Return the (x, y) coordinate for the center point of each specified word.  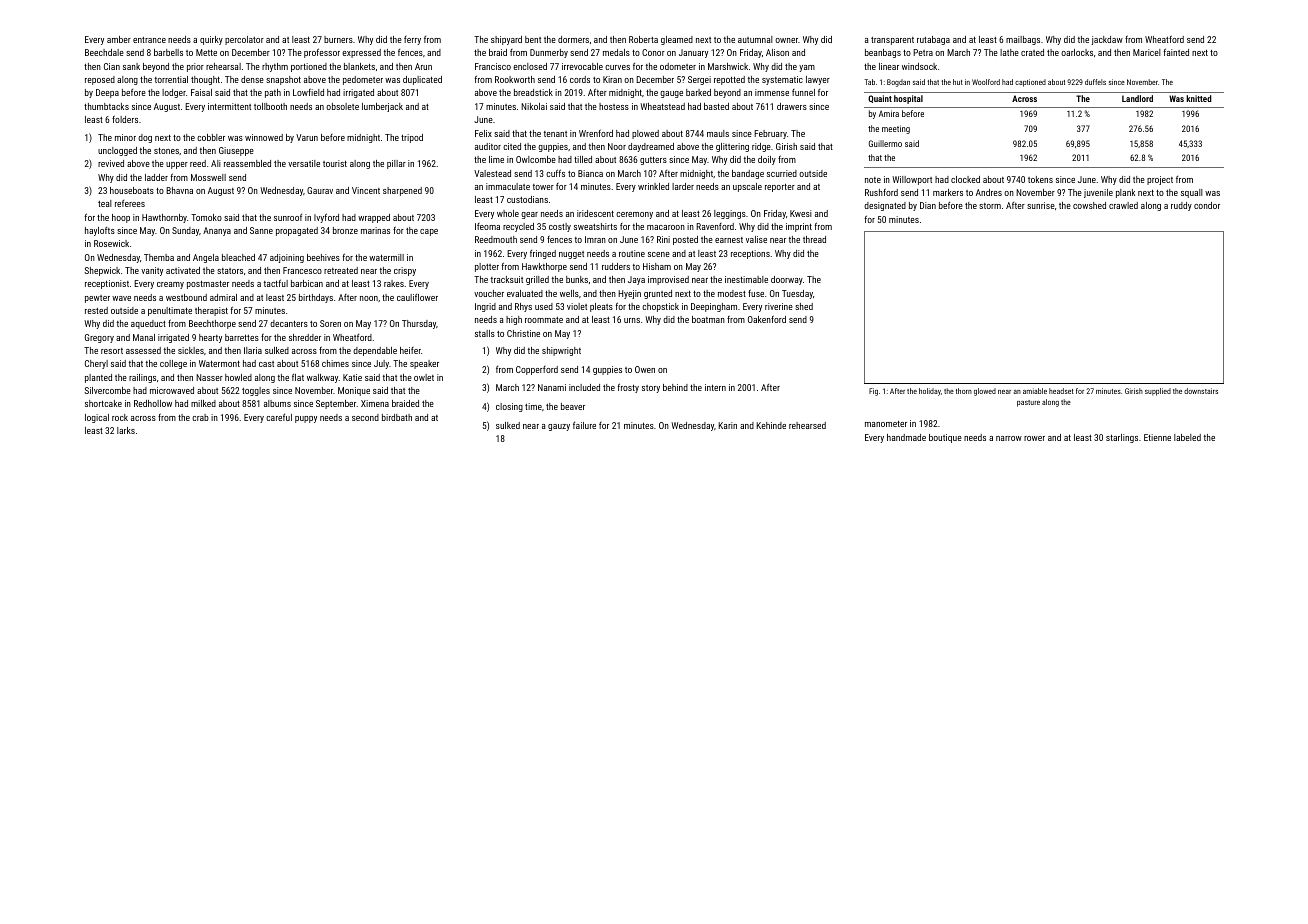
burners (338, 39)
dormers (573, 39)
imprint (799, 227)
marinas (375, 230)
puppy (306, 419)
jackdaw (1107, 40)
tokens (1040, 179)
